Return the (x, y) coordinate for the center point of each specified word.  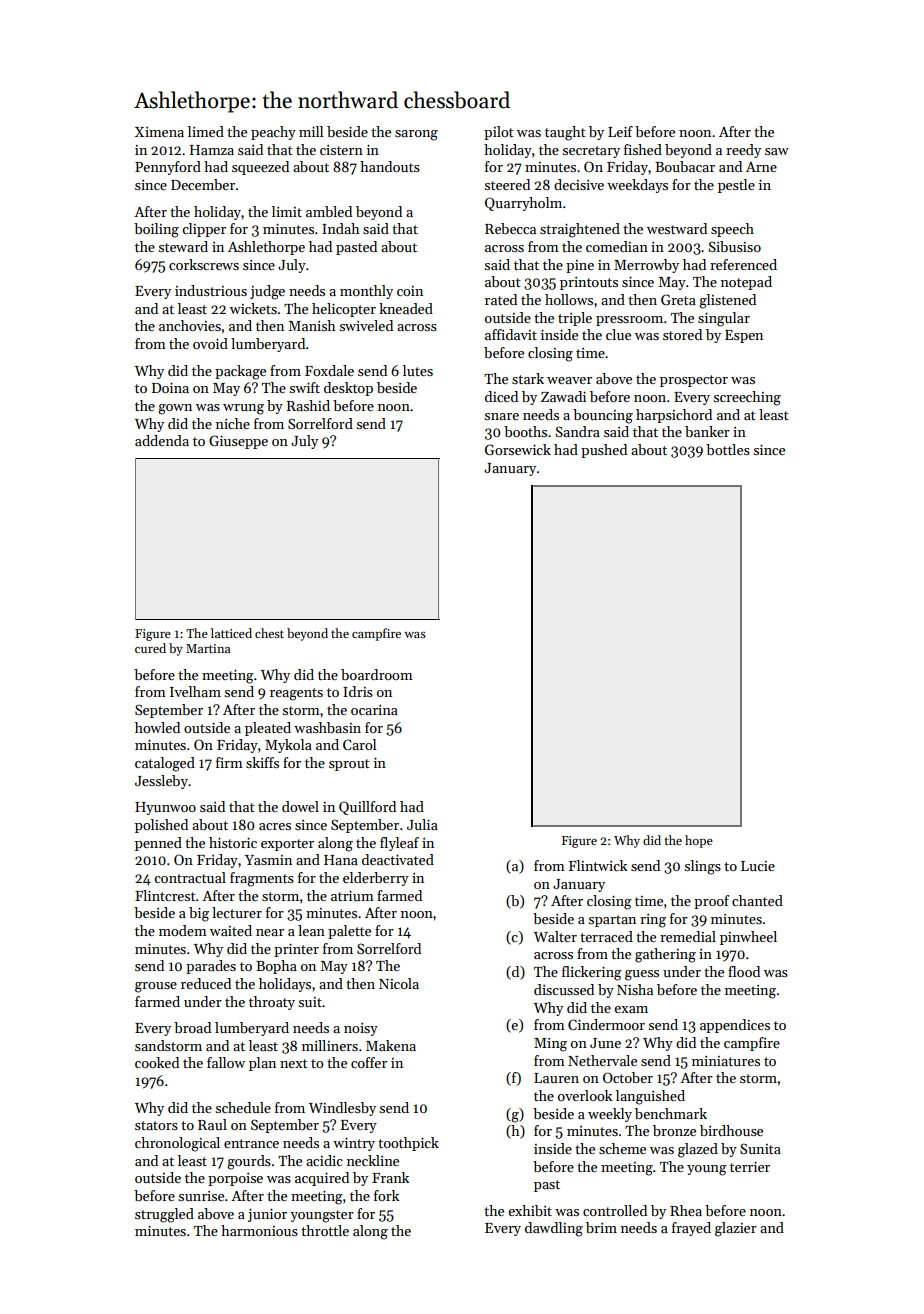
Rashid (308, 405)
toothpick (408, 1144)
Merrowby (646, 266)
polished (161, 826)
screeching (747, 398)
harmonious (259, 1230)
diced (501, 396)
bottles (728, 449)
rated (501, 299)
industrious (211, 290)
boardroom (377, 674)
